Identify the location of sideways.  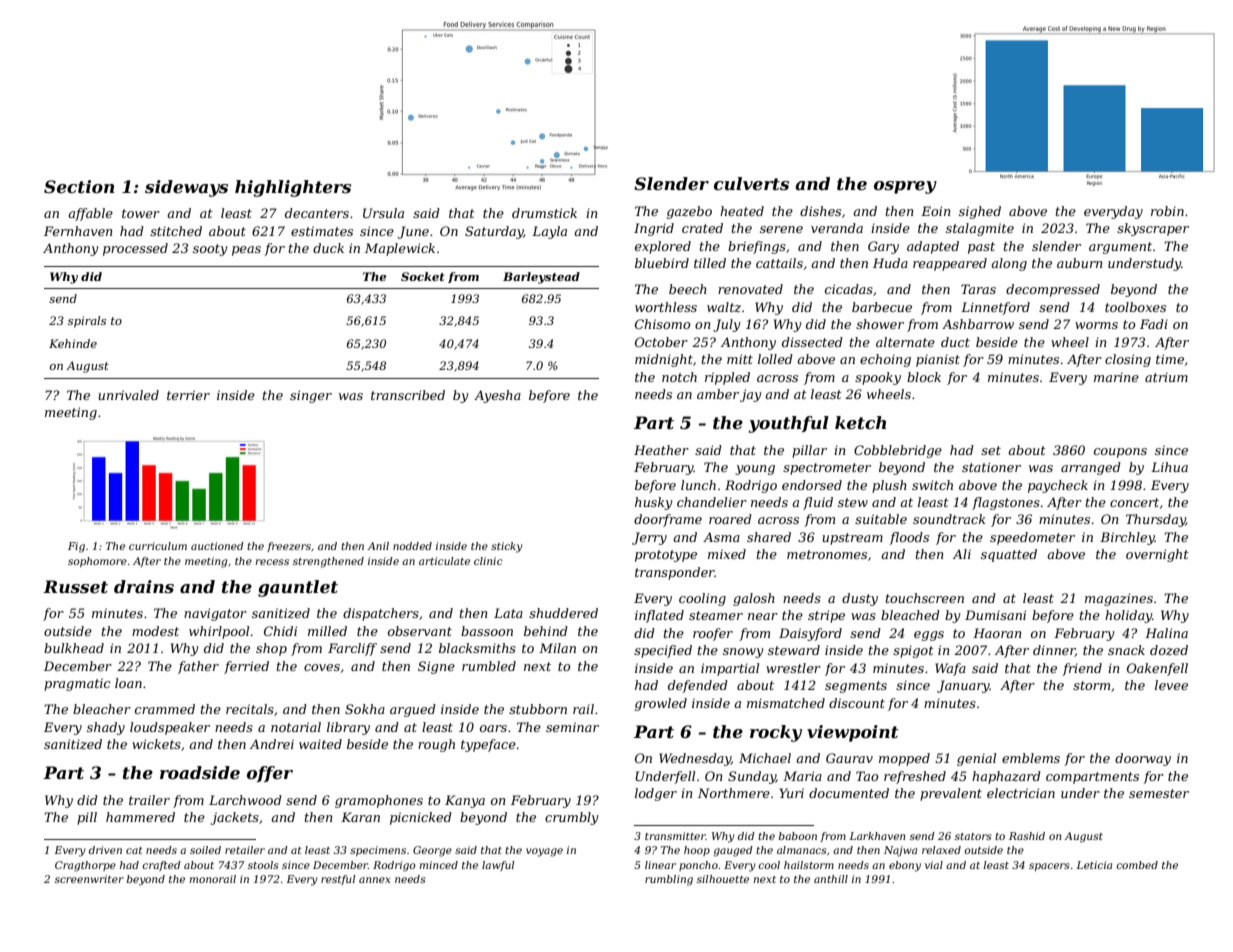
(186, 188).
